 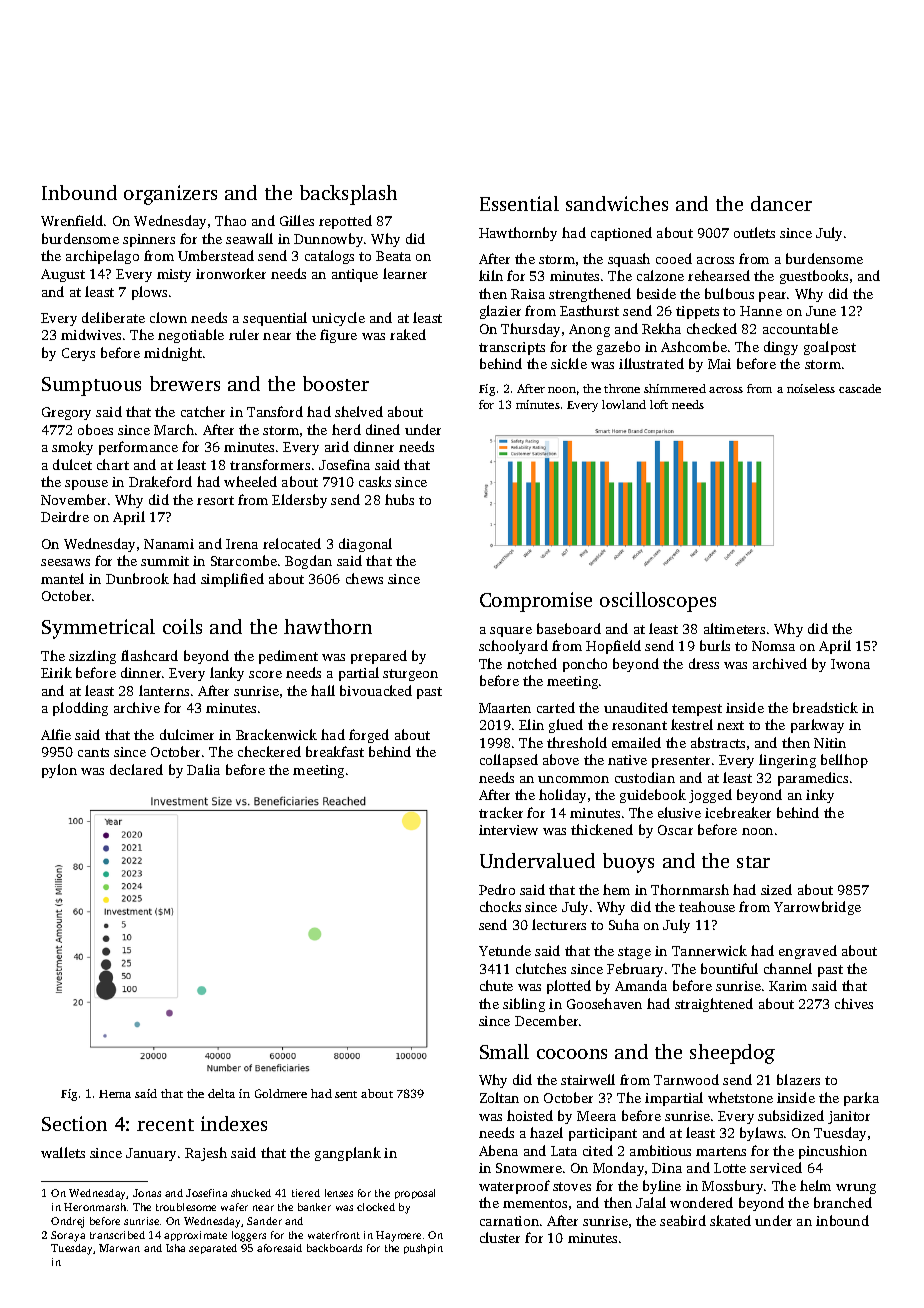 I want to click on flashcard, so click(x=149, y=655).
